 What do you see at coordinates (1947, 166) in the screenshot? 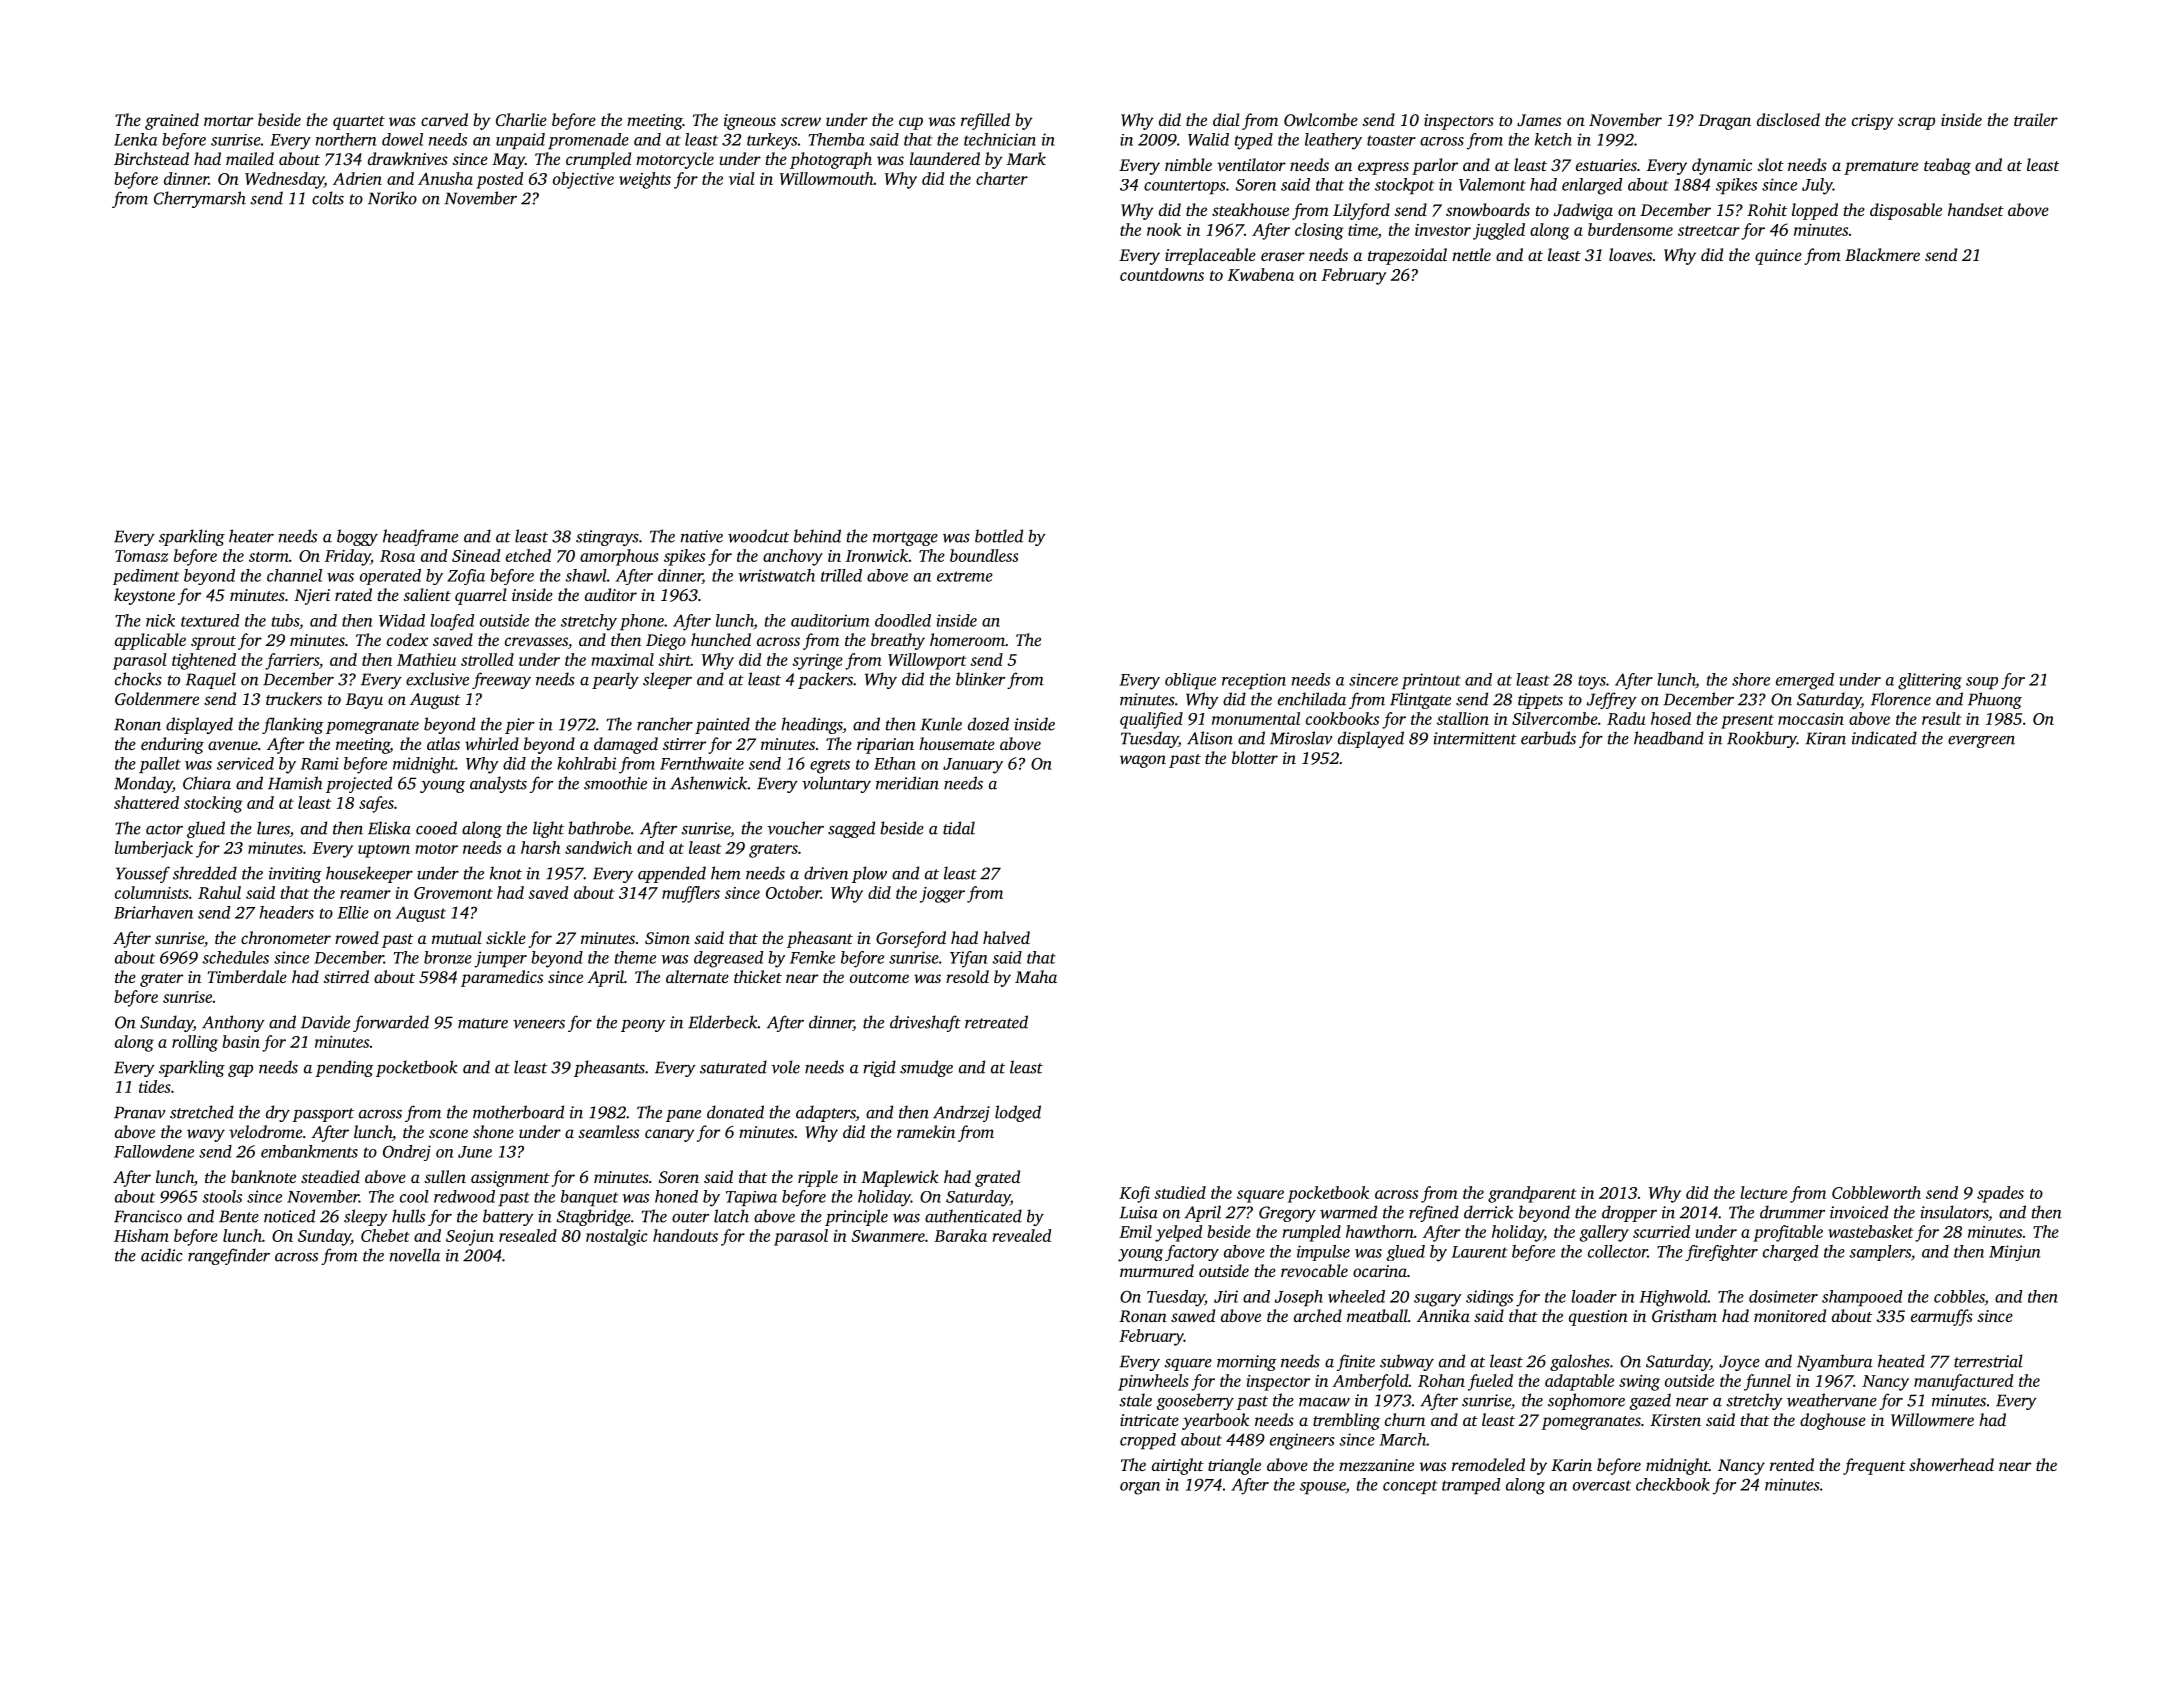
I see `teabag` at bounding box center [1947, 166].
